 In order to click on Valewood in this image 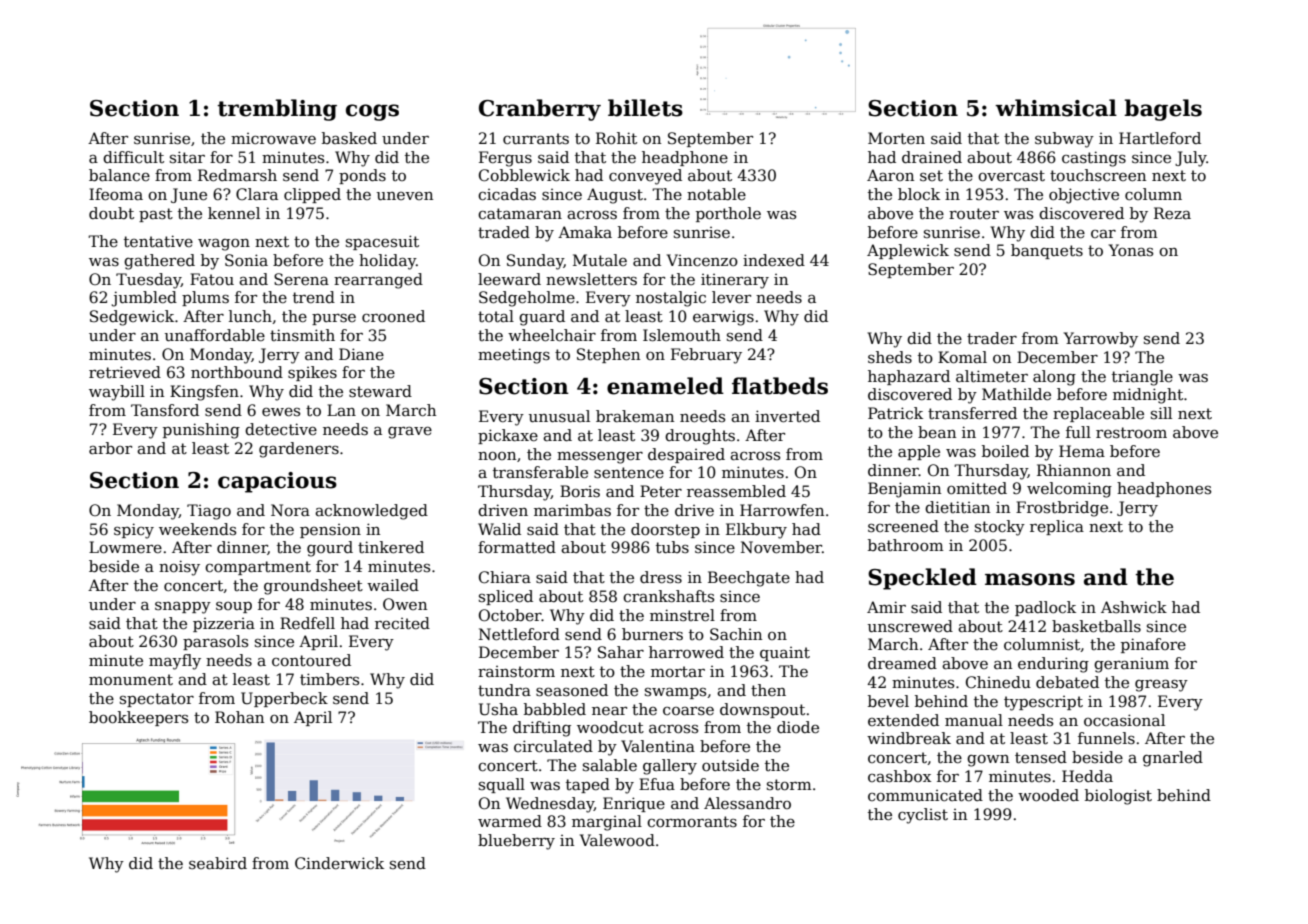, I will do `click(617, 840)`.
